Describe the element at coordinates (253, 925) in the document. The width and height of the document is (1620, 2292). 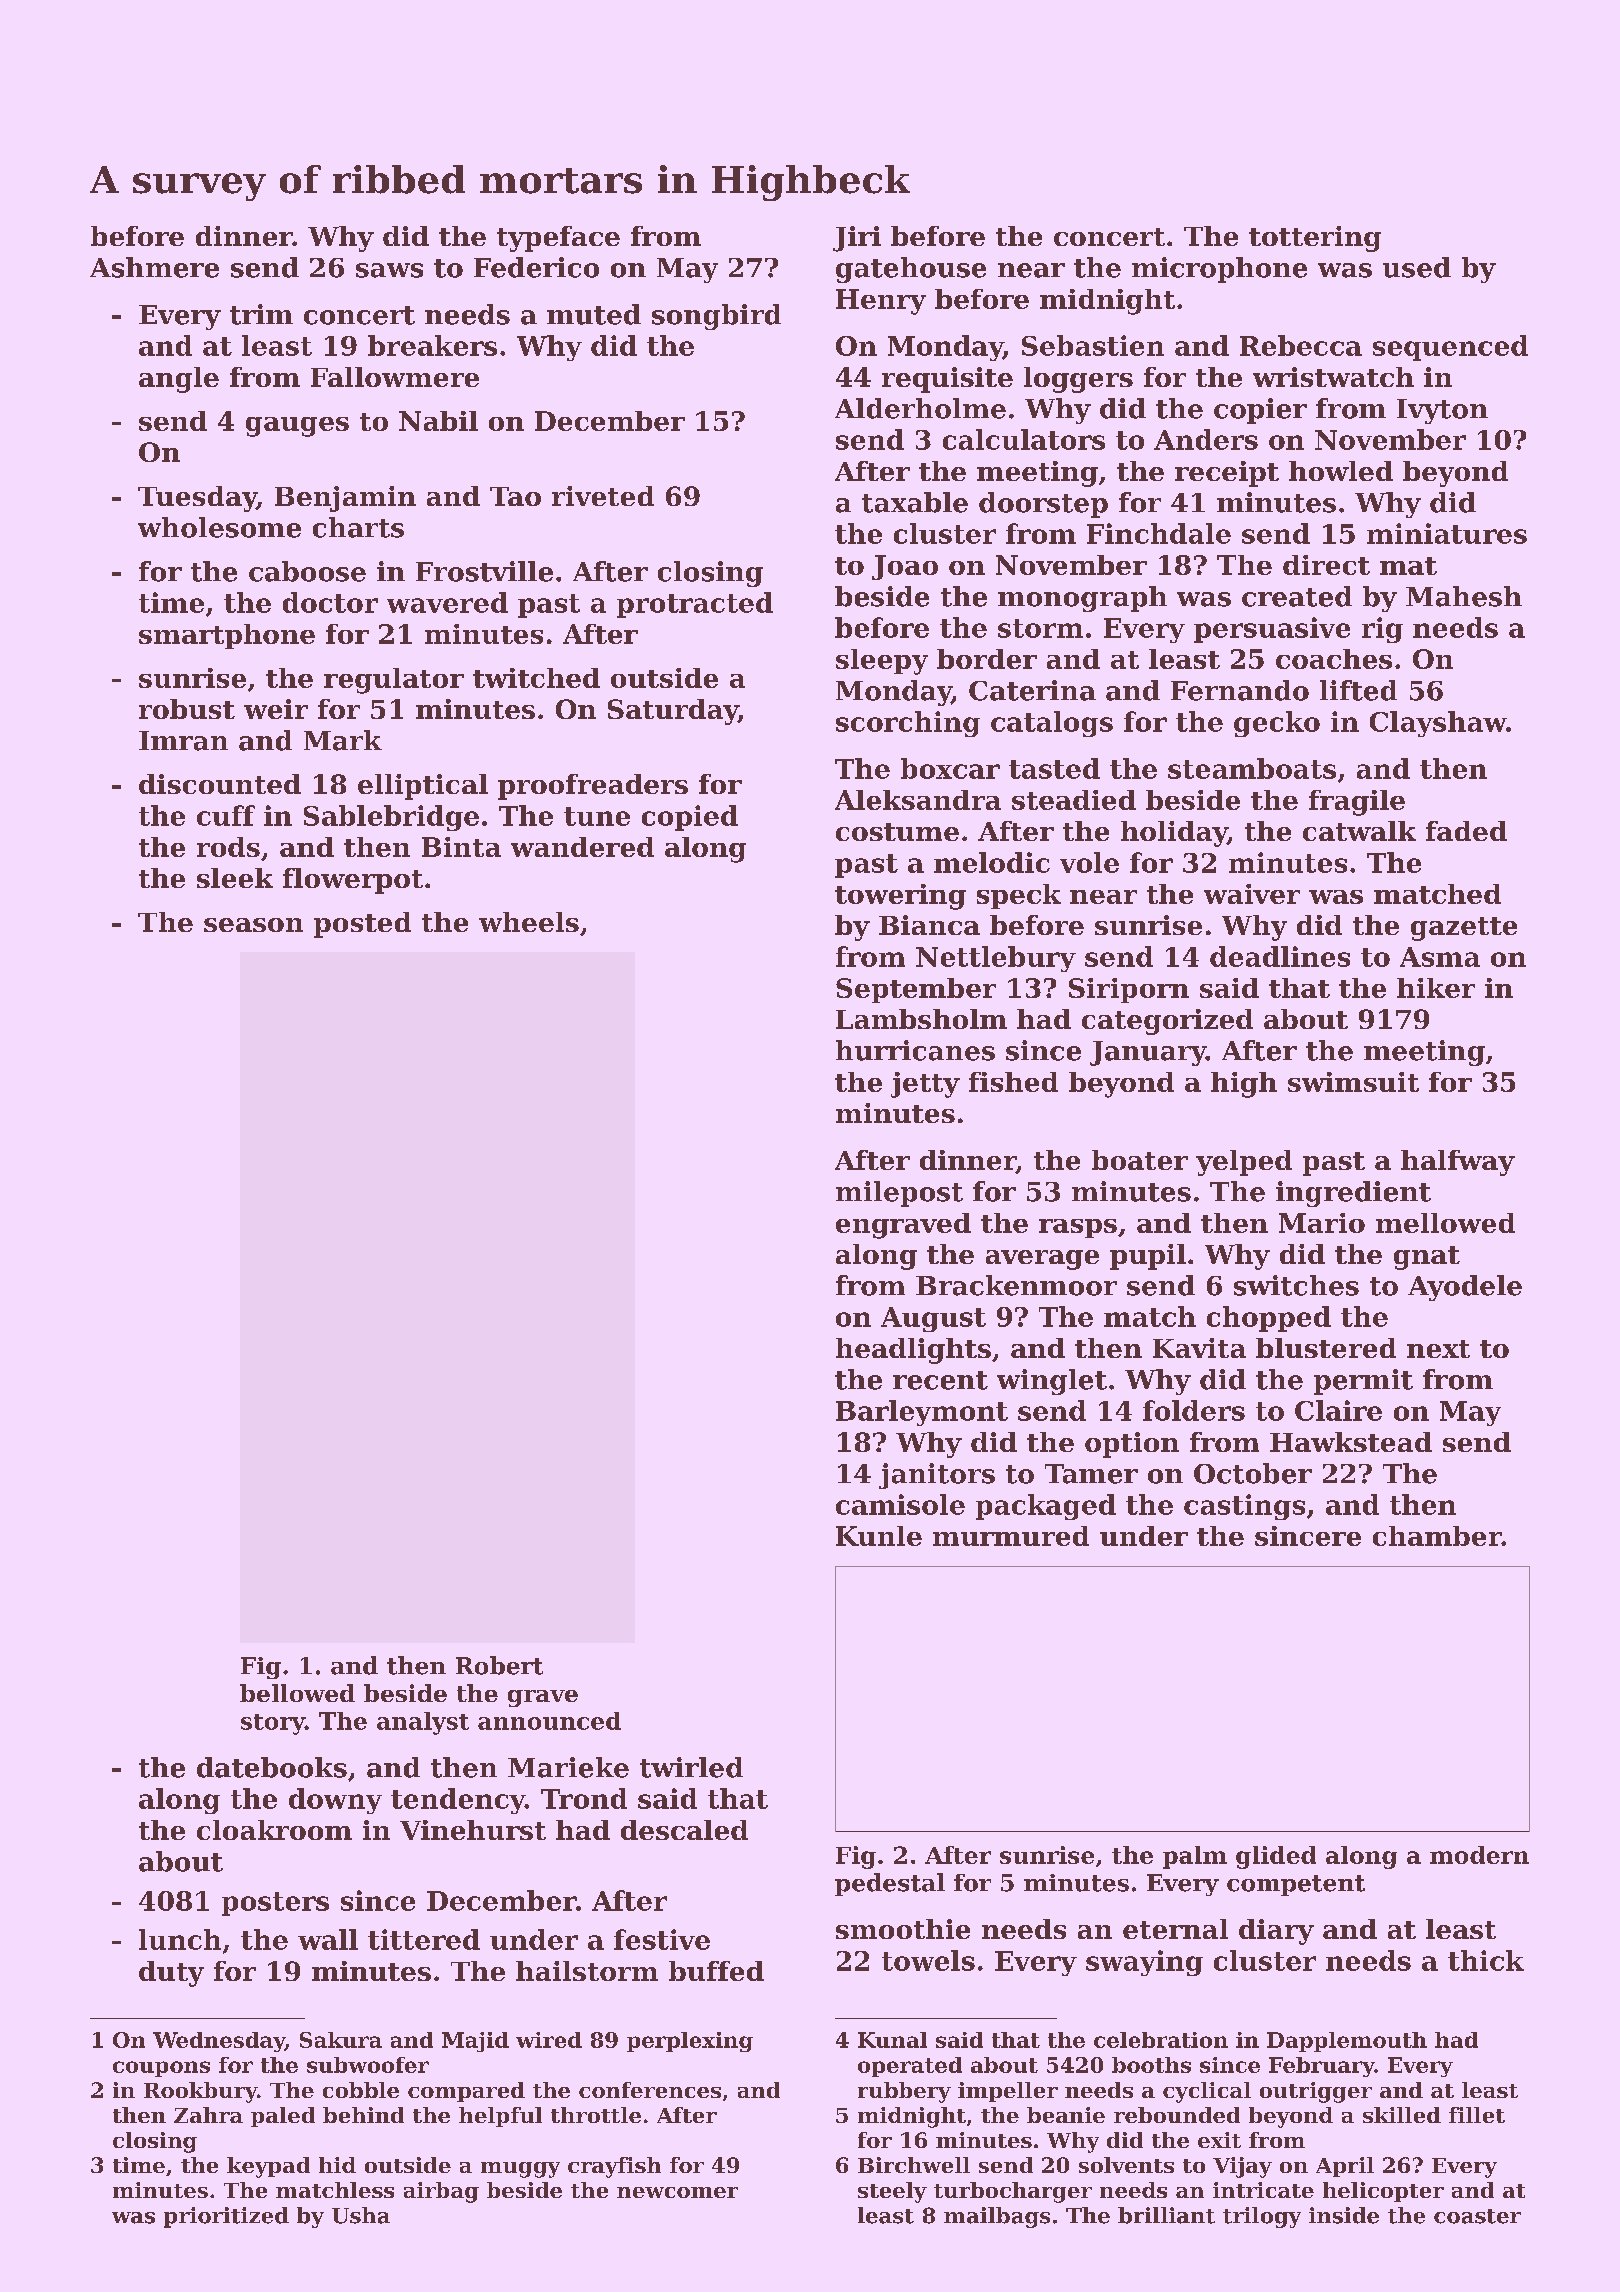
I see `season` at that location.
